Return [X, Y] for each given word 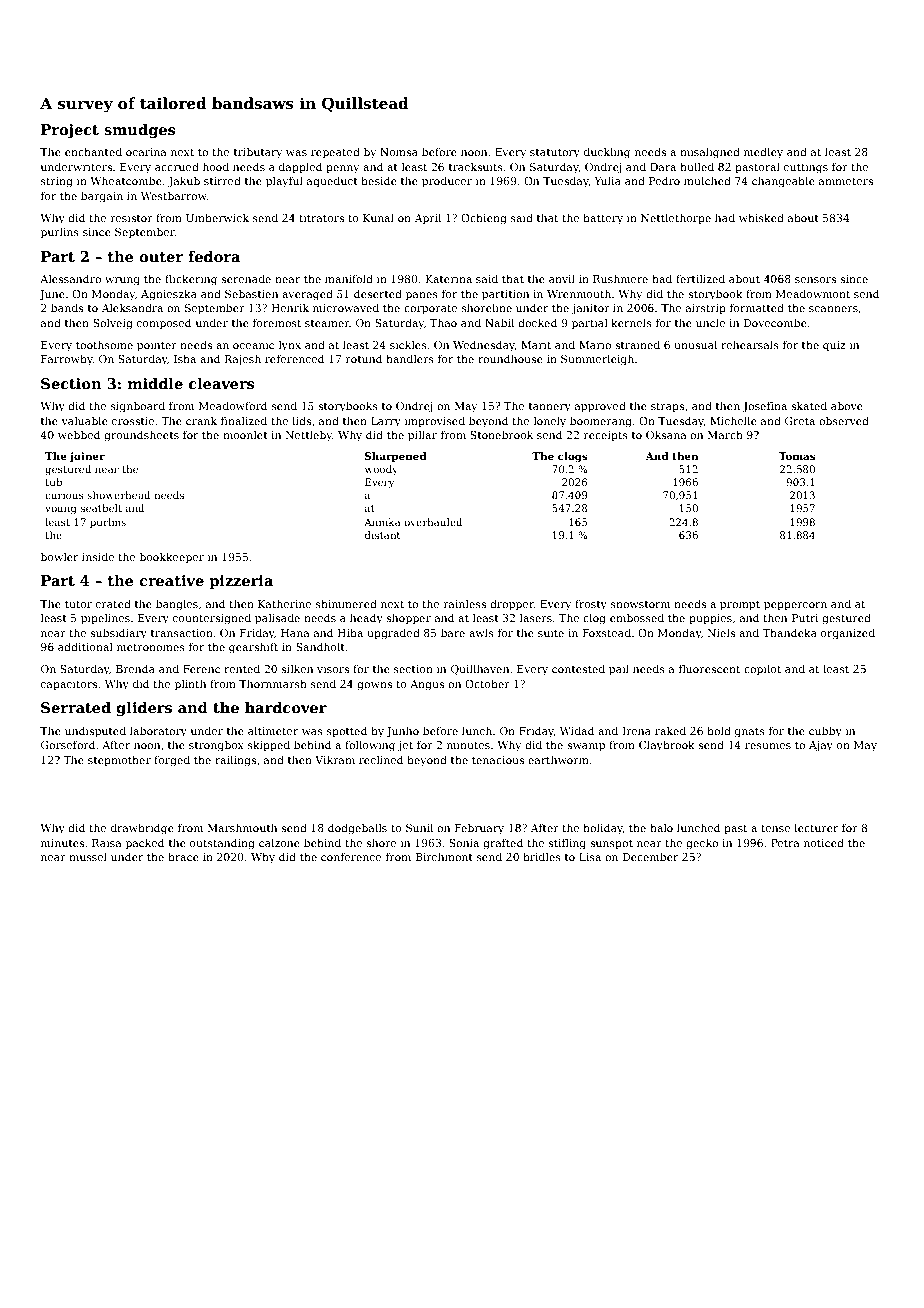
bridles [542, 856]
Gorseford [68, 744]
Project [70, 131]
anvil [562, 278]
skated [809, 405]
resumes [768, 746]
